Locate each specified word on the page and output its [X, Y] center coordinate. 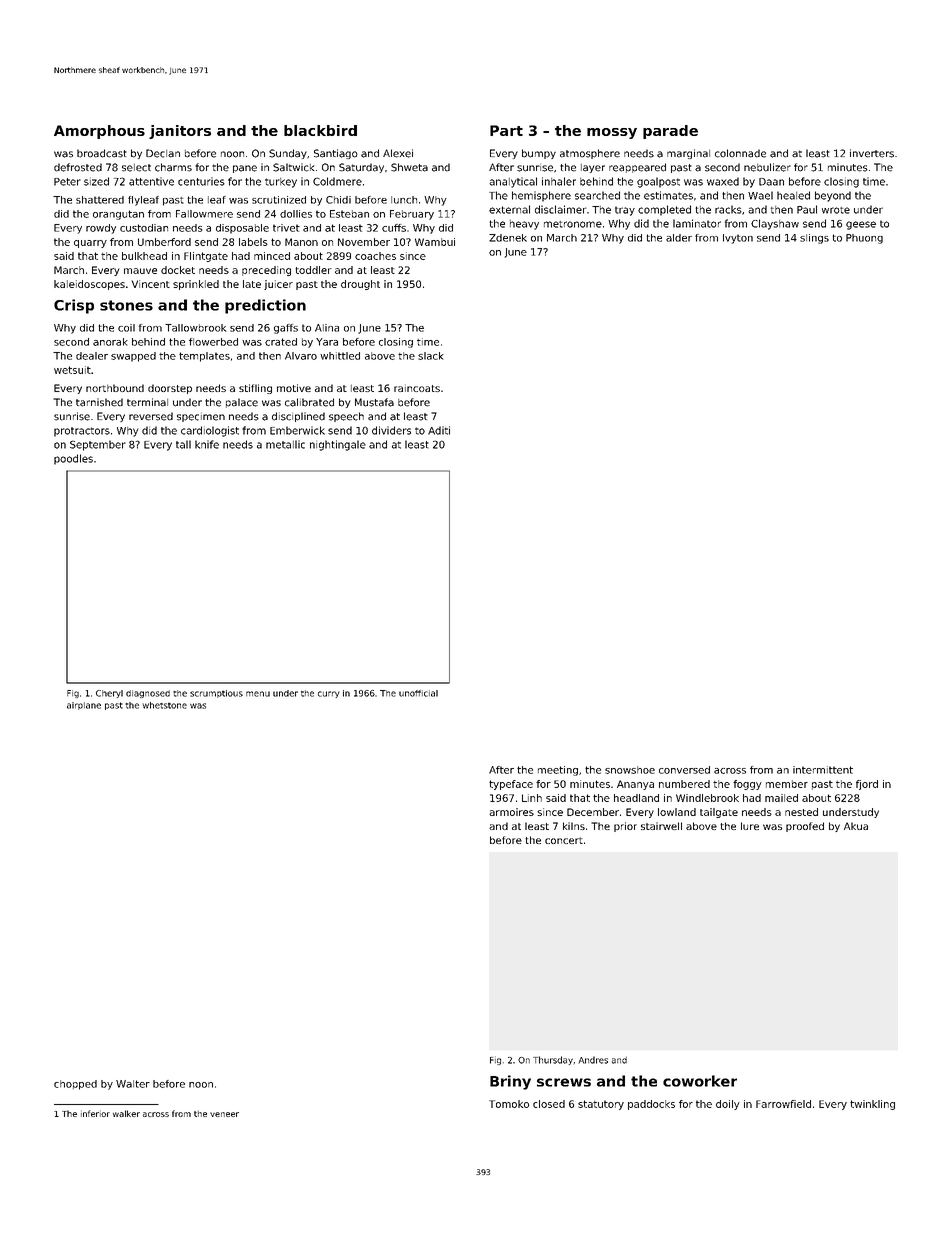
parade [670, 132]
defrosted [78, 167]
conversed [684, 770]
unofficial [418, 693]
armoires [511, 812]
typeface [511, 785]
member [787, 784]
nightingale [338, 445]
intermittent [823, 770]
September [98, 445]
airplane [84, 706]
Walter [133, 1084]
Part [506, 130]
